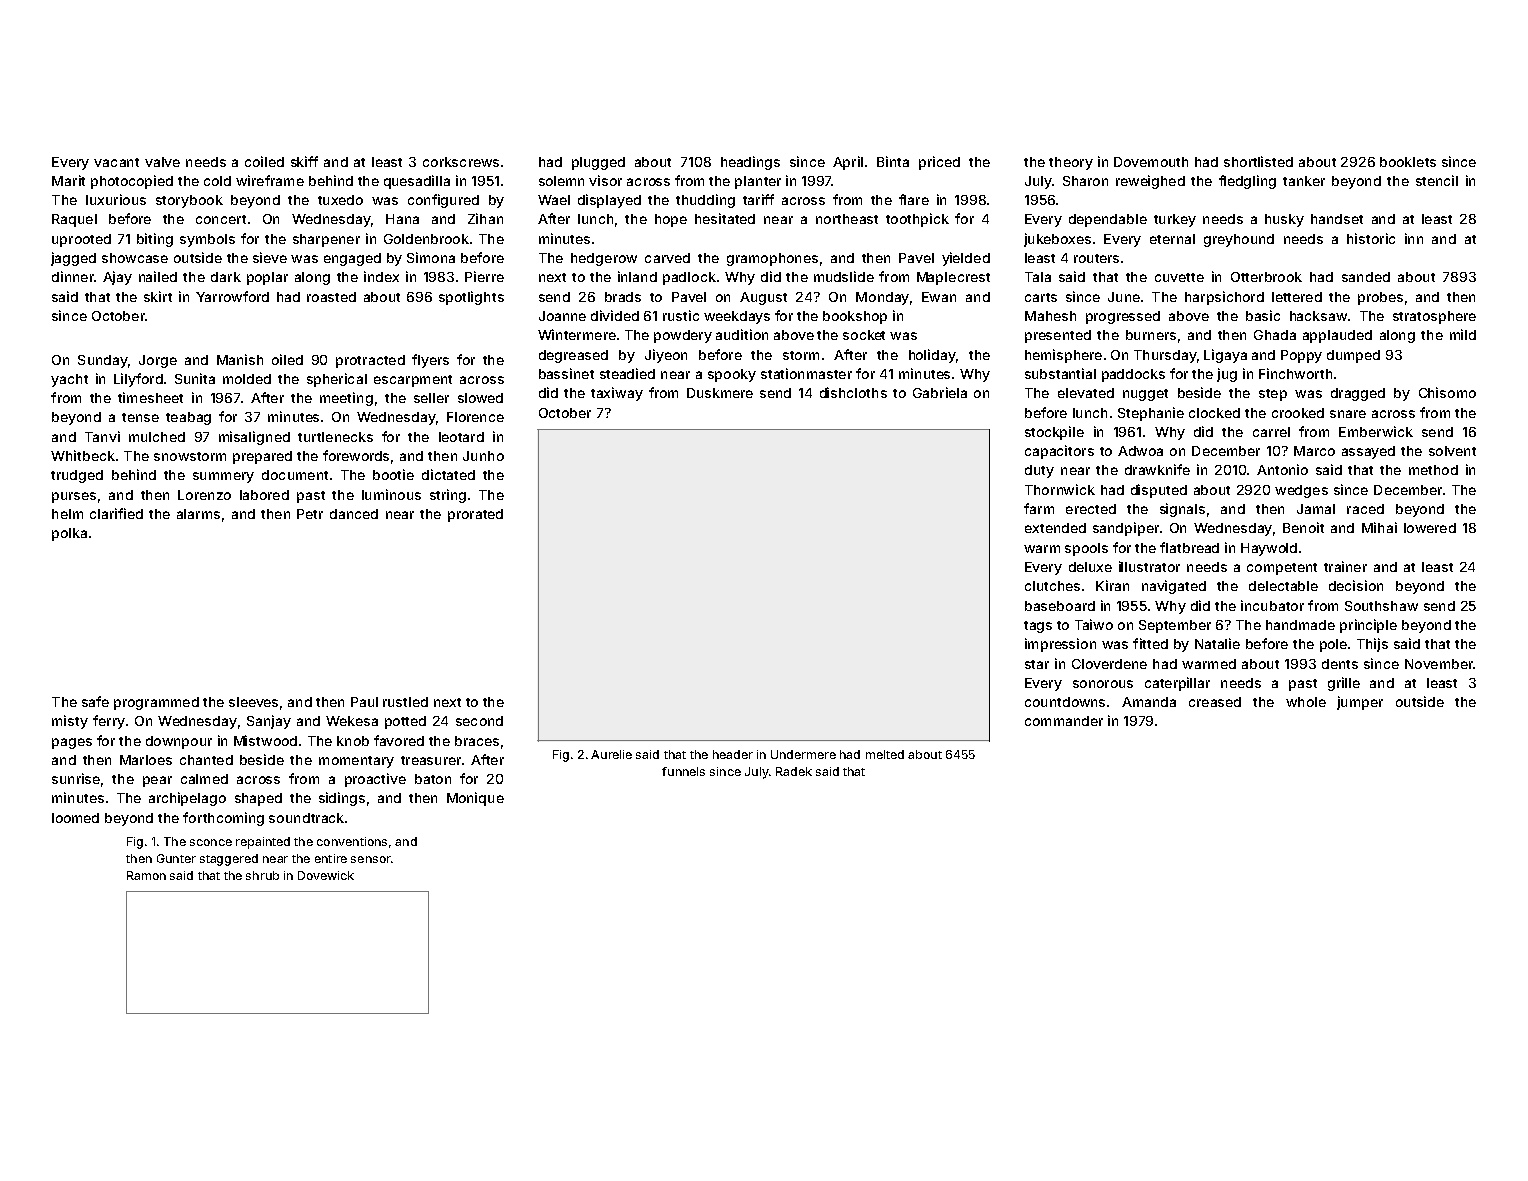 This document has height=1181, width=1528. What do you see at coordinates (1430, 528) in the document?
I see `lowered` at bounding box center [1430, 528].
